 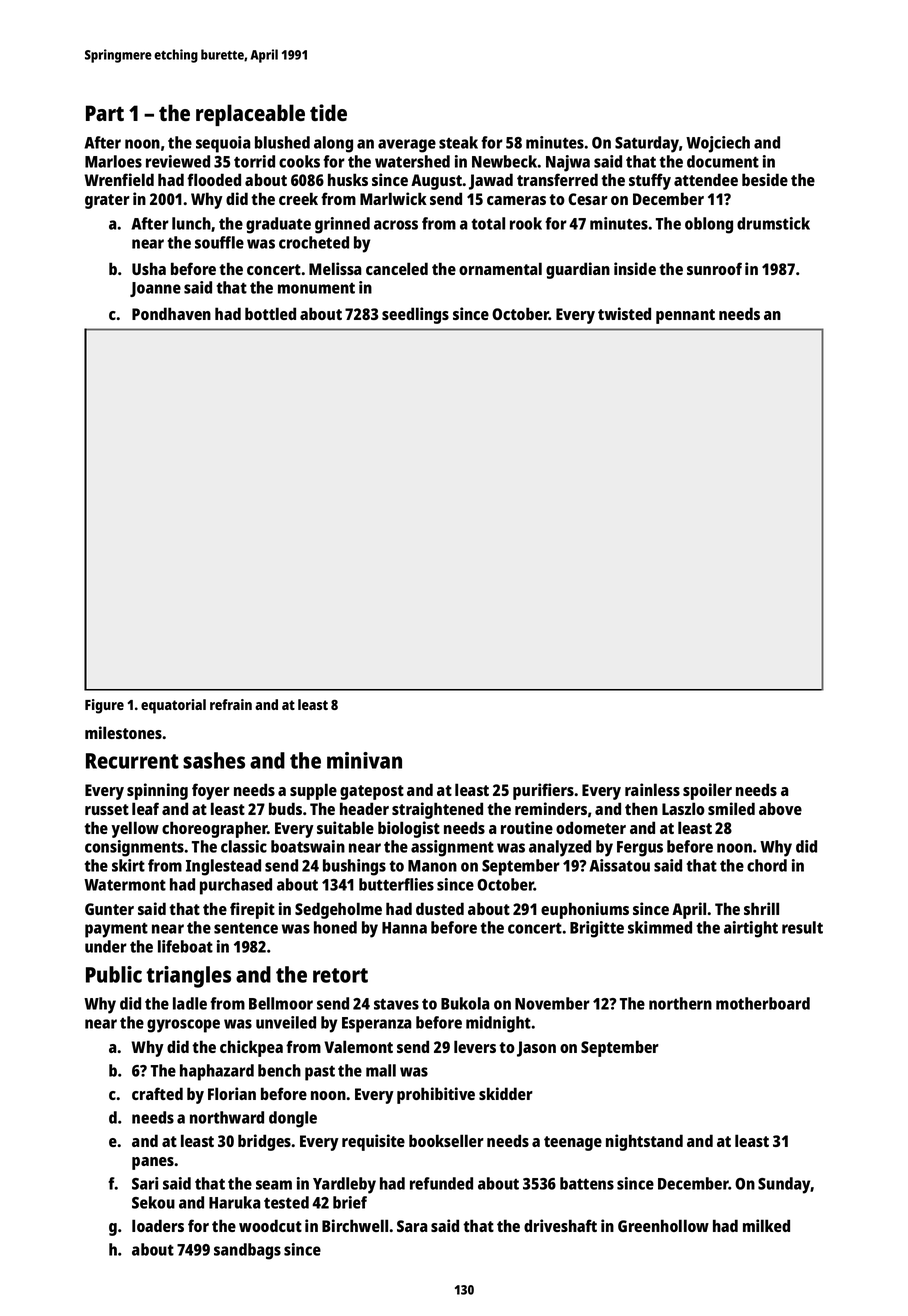 I want to click on above, so click(x=780, y=808).
